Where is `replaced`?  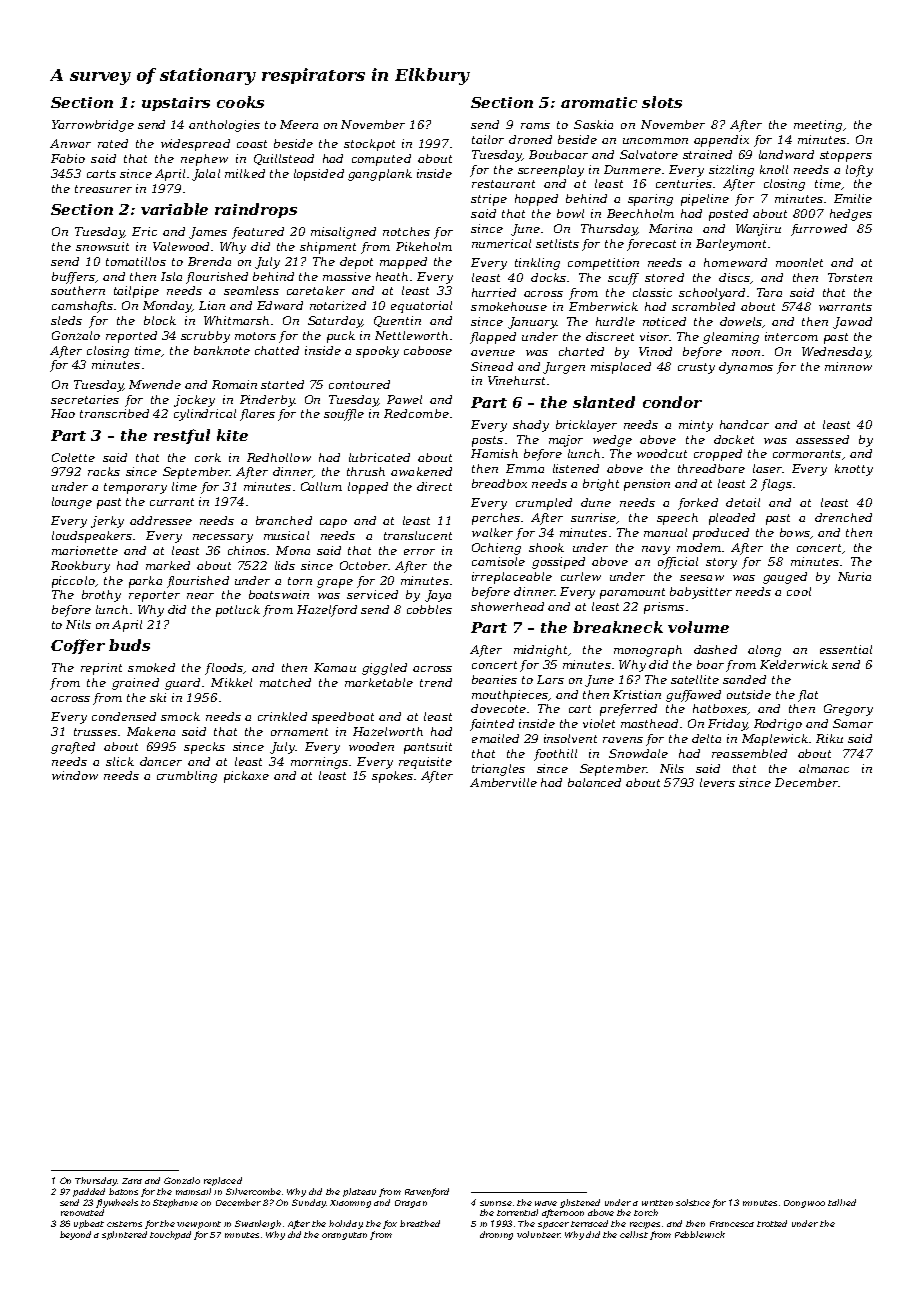
replaced is located at coordinates (223, 1181).
